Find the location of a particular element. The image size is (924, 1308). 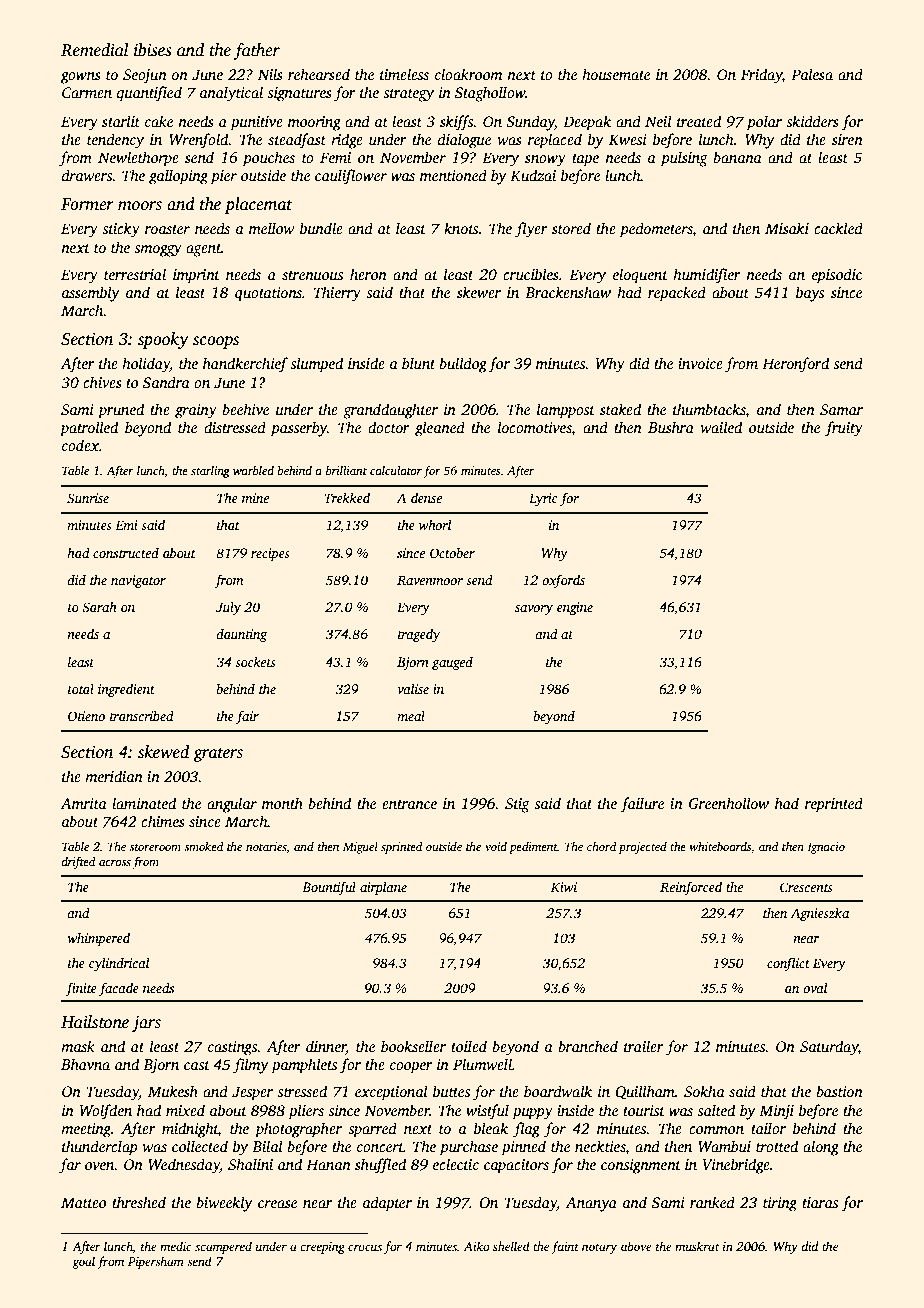

quantified is located at coordinates (149, 94).
